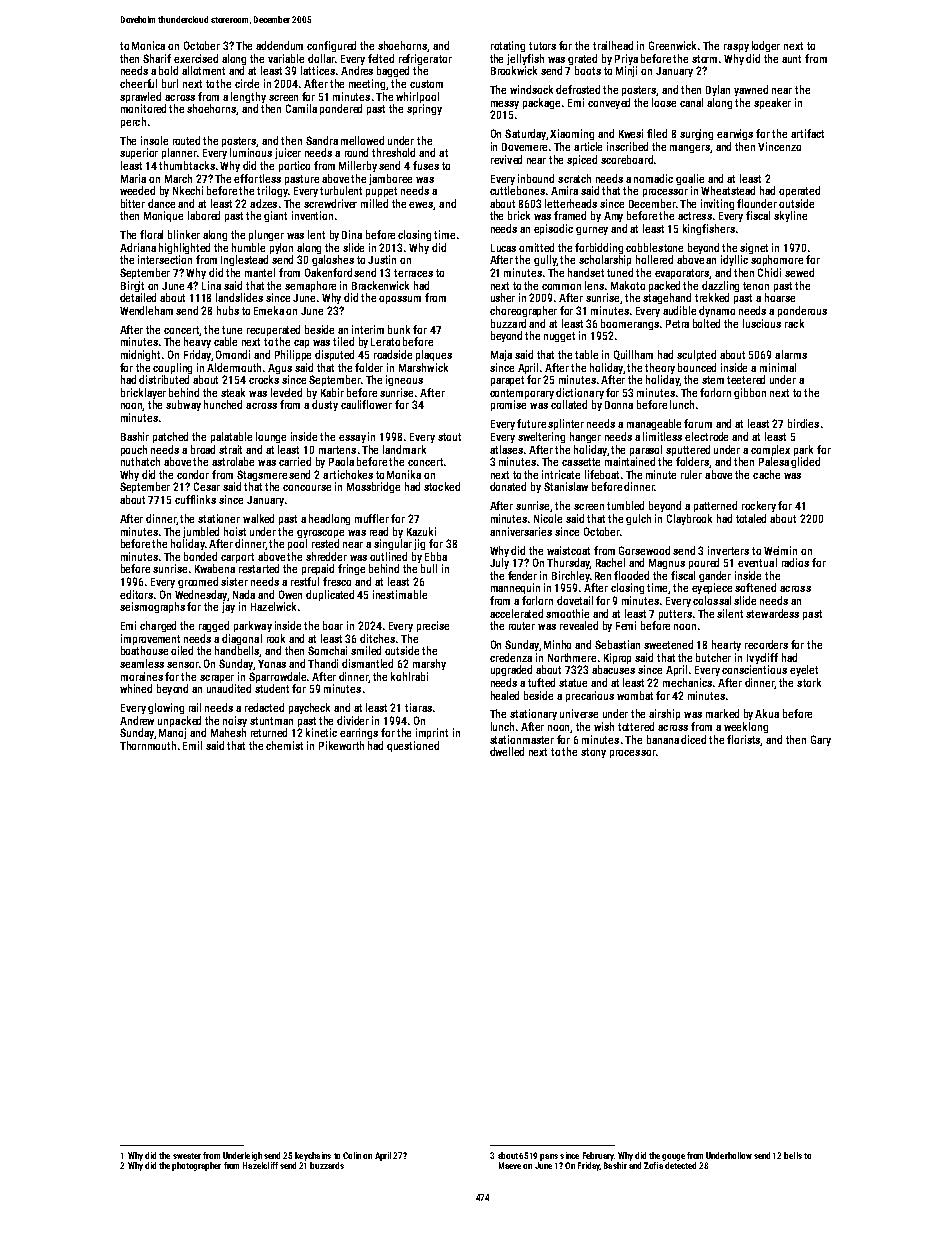 Image resolution: width=952 pixels, height=1233 pixels. What do you see at coordinates (313, 1156) in the screenshot?
I see `keychains` at bounding box center [313, 1156].
